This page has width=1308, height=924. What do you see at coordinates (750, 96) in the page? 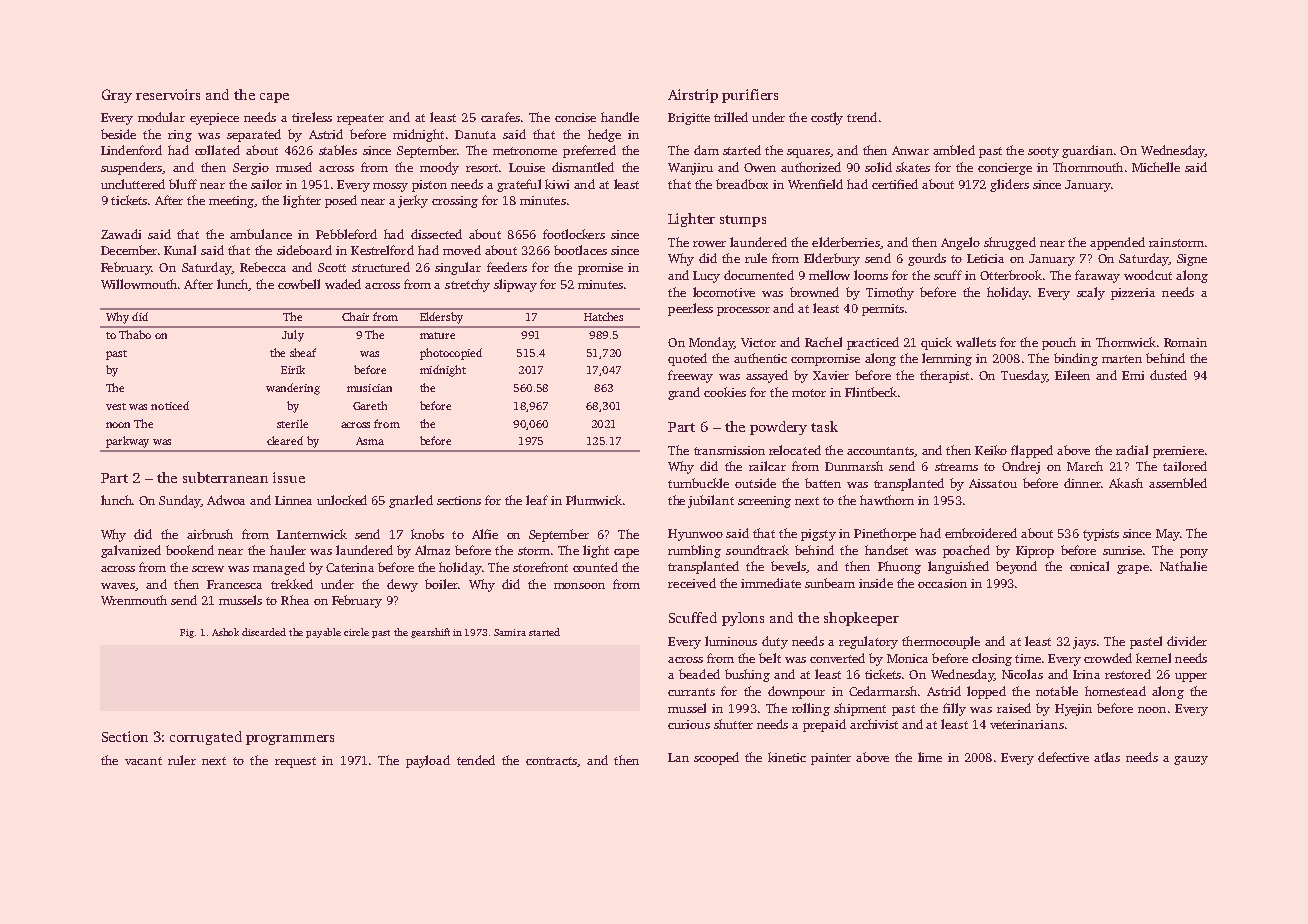
I see `purifiers` at bounding box center [750, 96].
